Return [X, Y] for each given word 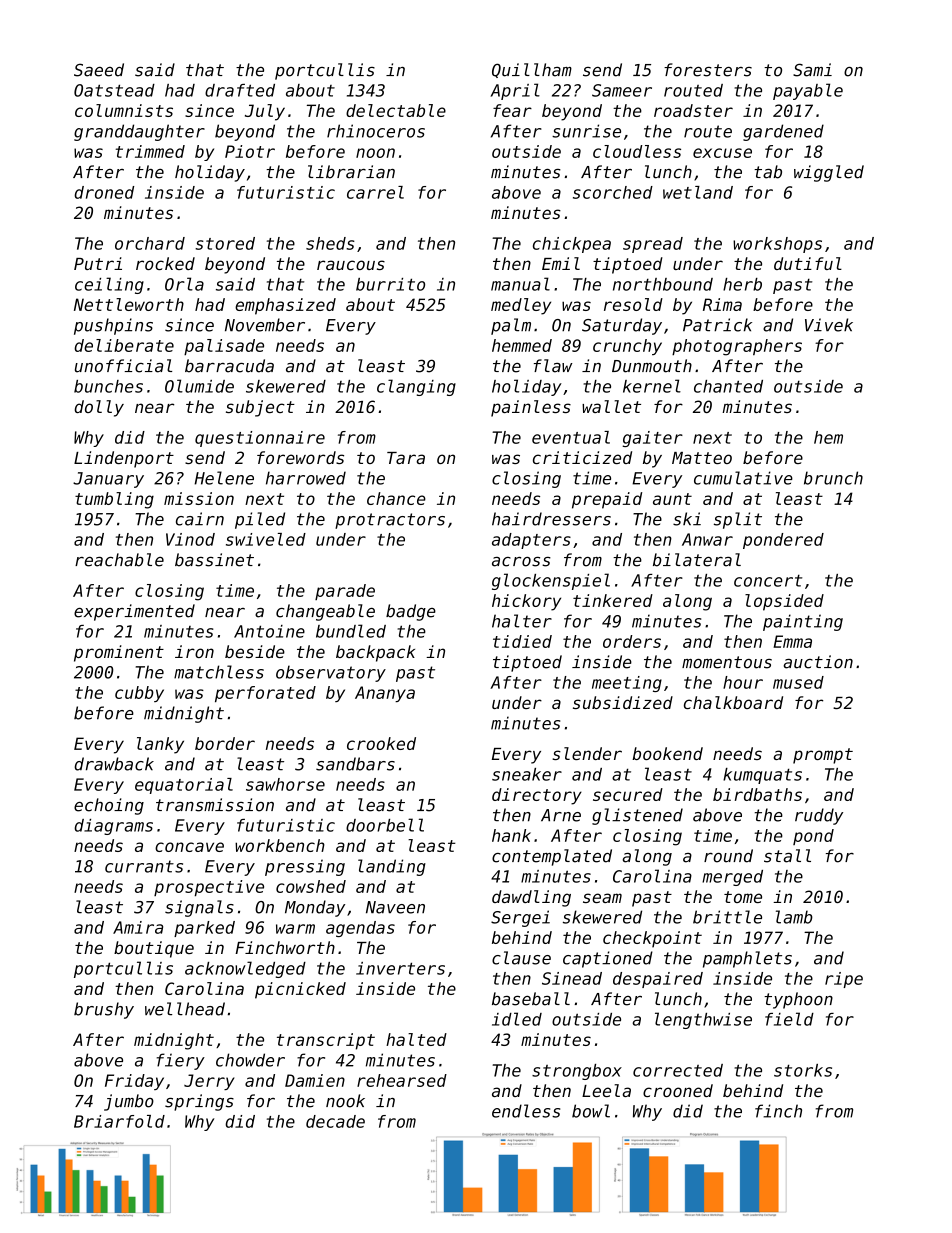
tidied [522, 641]
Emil [561, 263]
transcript [326, 1041]
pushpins [113, 326]
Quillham [532, 70]
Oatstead [114, 90]
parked [204, 929]
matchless [219, 672]
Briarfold [119, 1121]
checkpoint [652, 939]
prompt [823, 756]
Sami [812, 70]
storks [803, 1070]
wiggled [829, 173]
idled [517, 1019]
